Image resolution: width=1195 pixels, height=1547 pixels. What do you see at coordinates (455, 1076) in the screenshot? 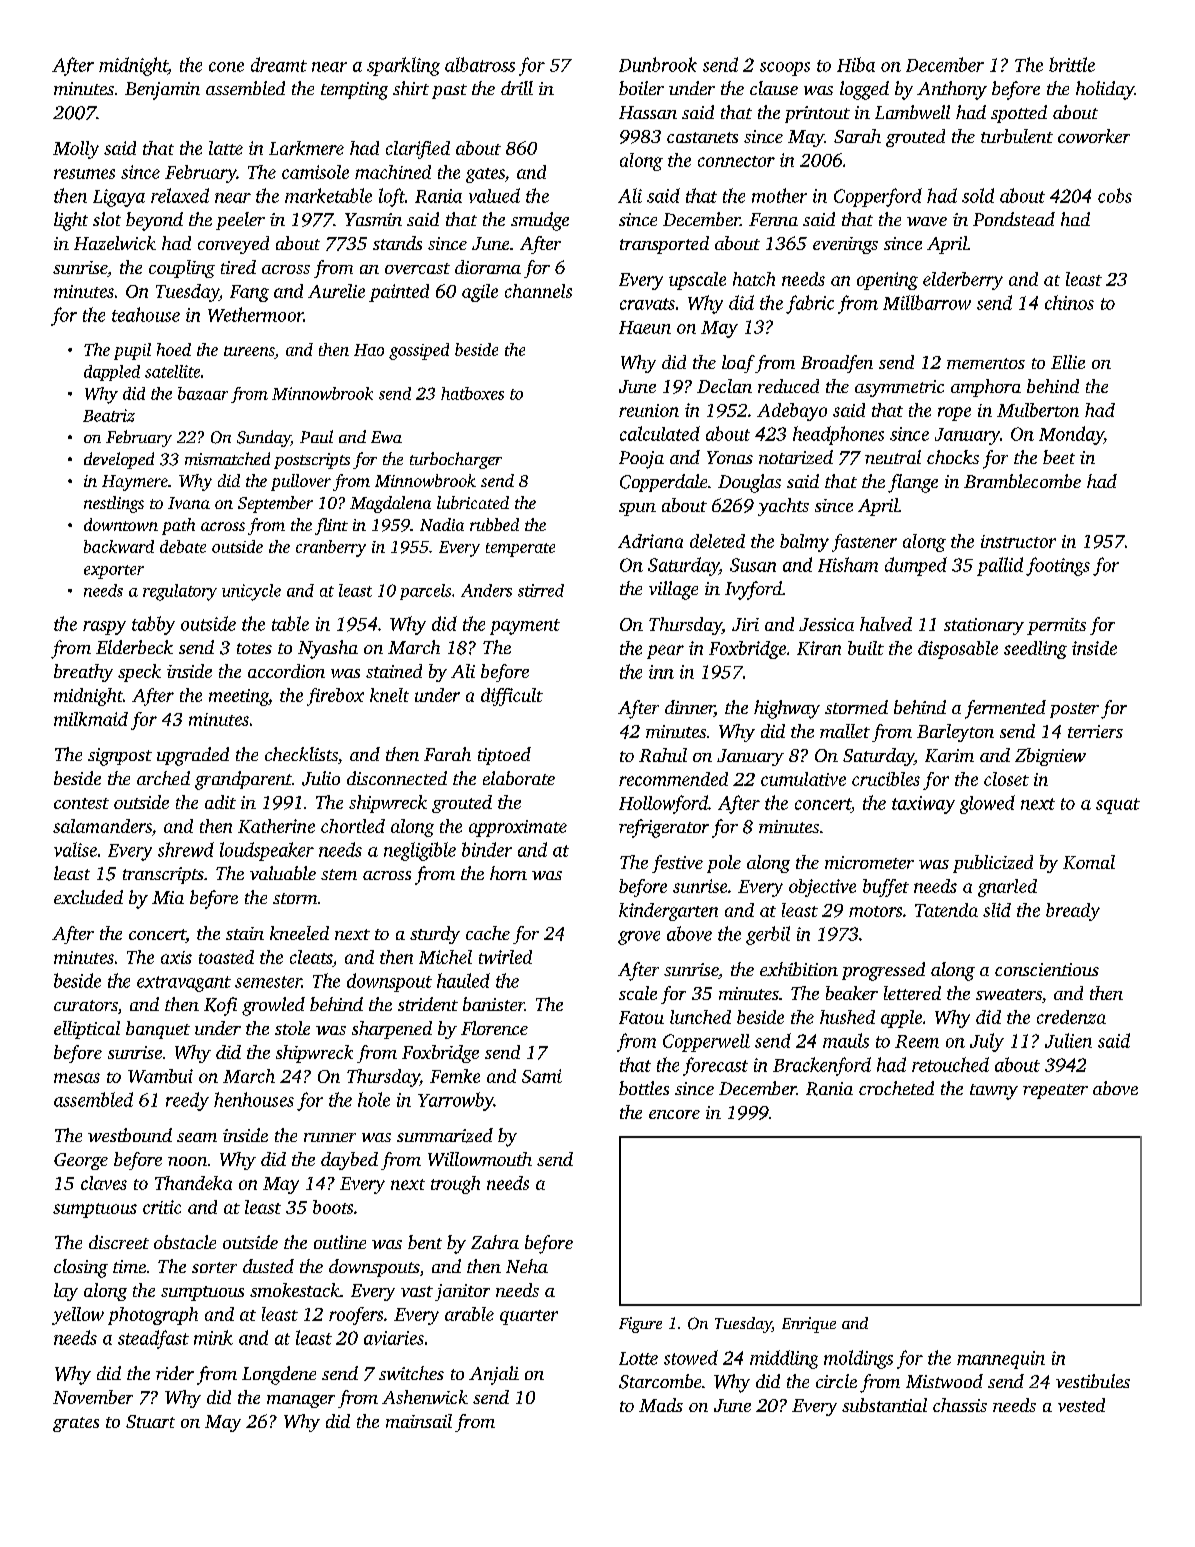
I see `Femke` at bounding box center [455, 1076].
